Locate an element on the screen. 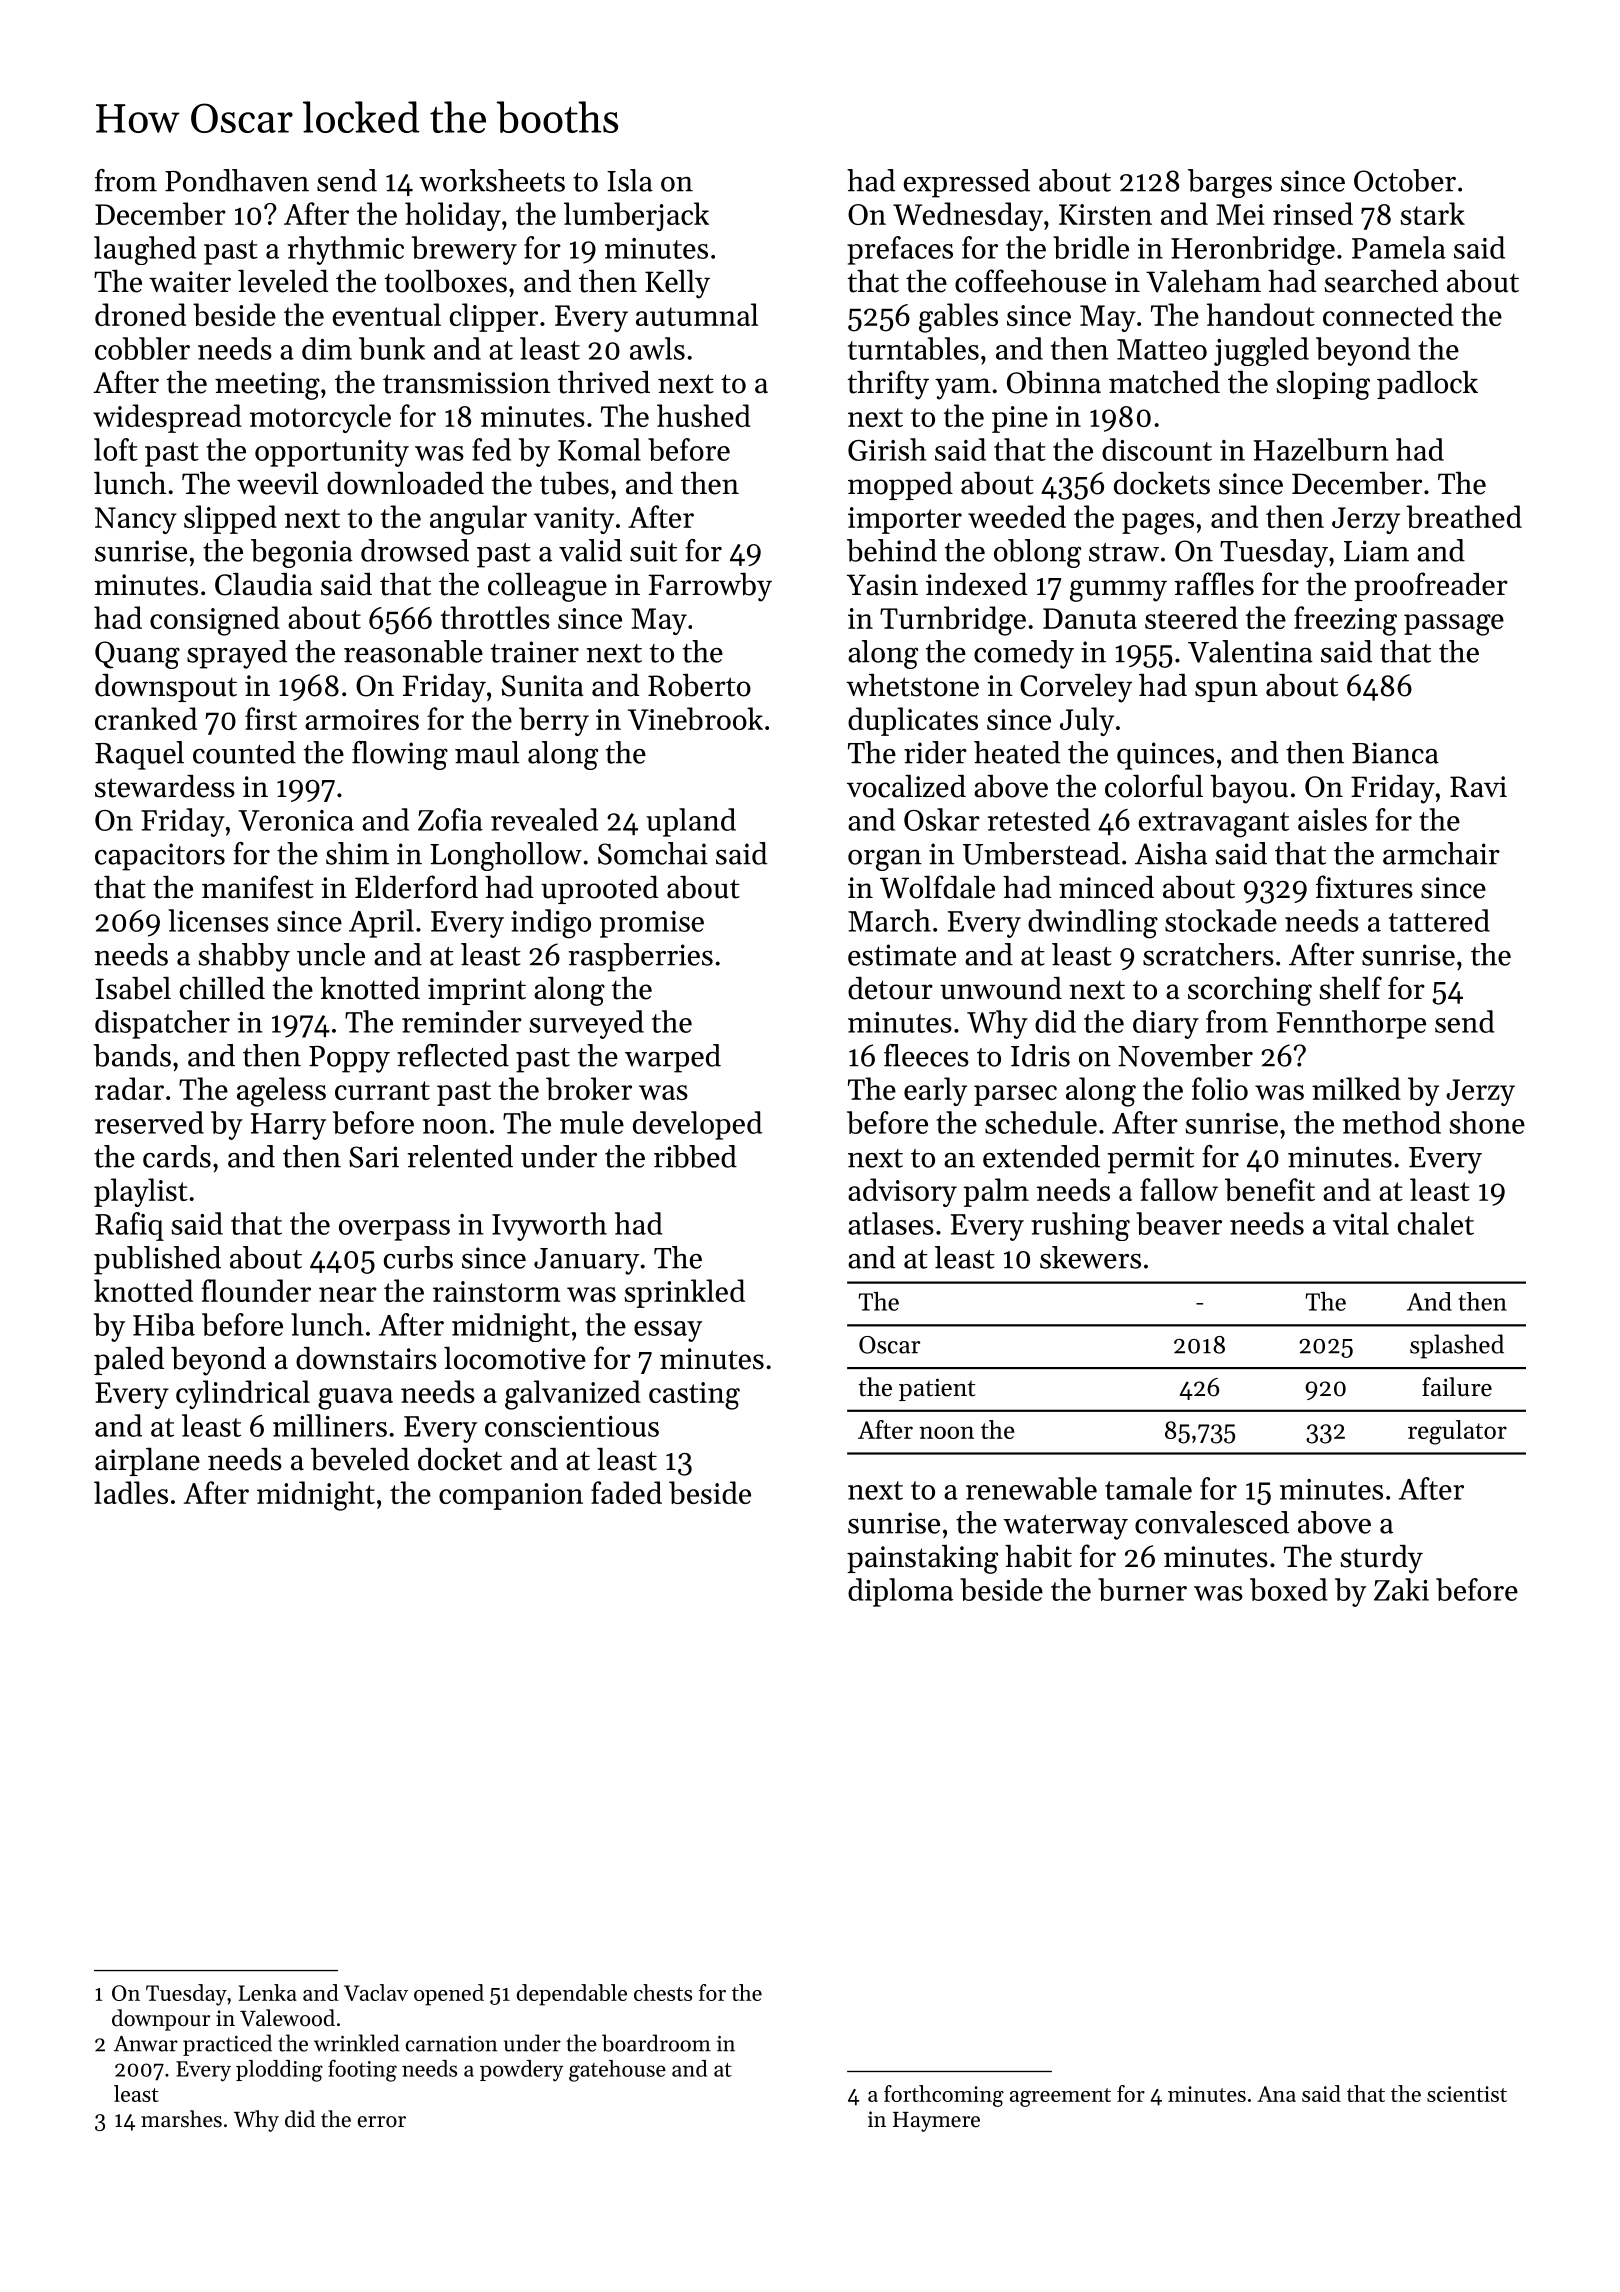 This screenshot has width=1620, height=2292. Aisha is located at coordinates (1171, 853).
